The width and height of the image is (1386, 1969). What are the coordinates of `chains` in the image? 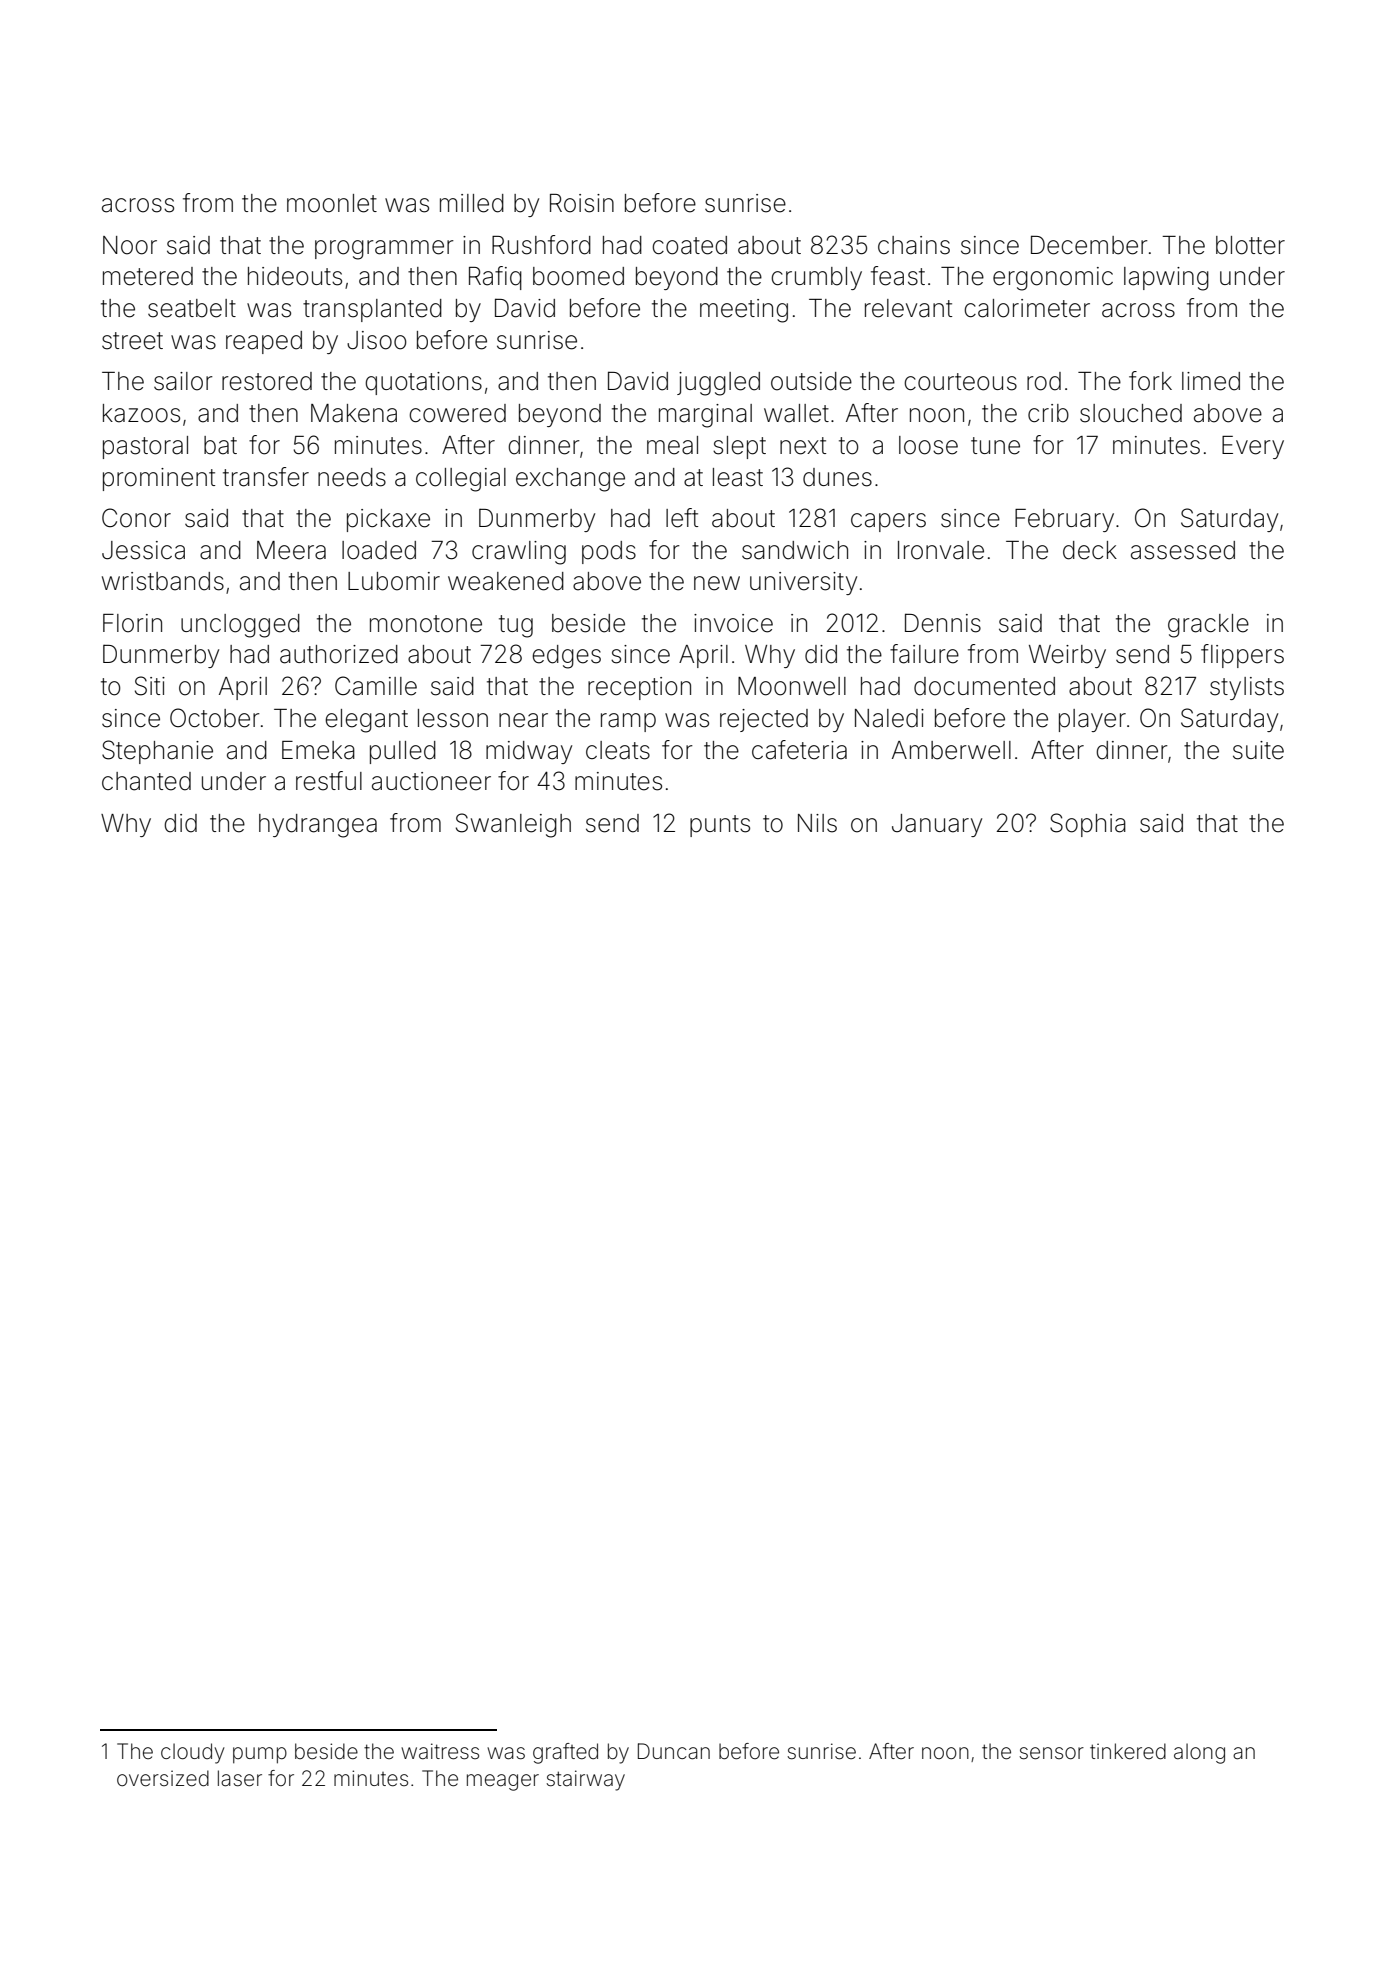 It's located at (914, 245).
